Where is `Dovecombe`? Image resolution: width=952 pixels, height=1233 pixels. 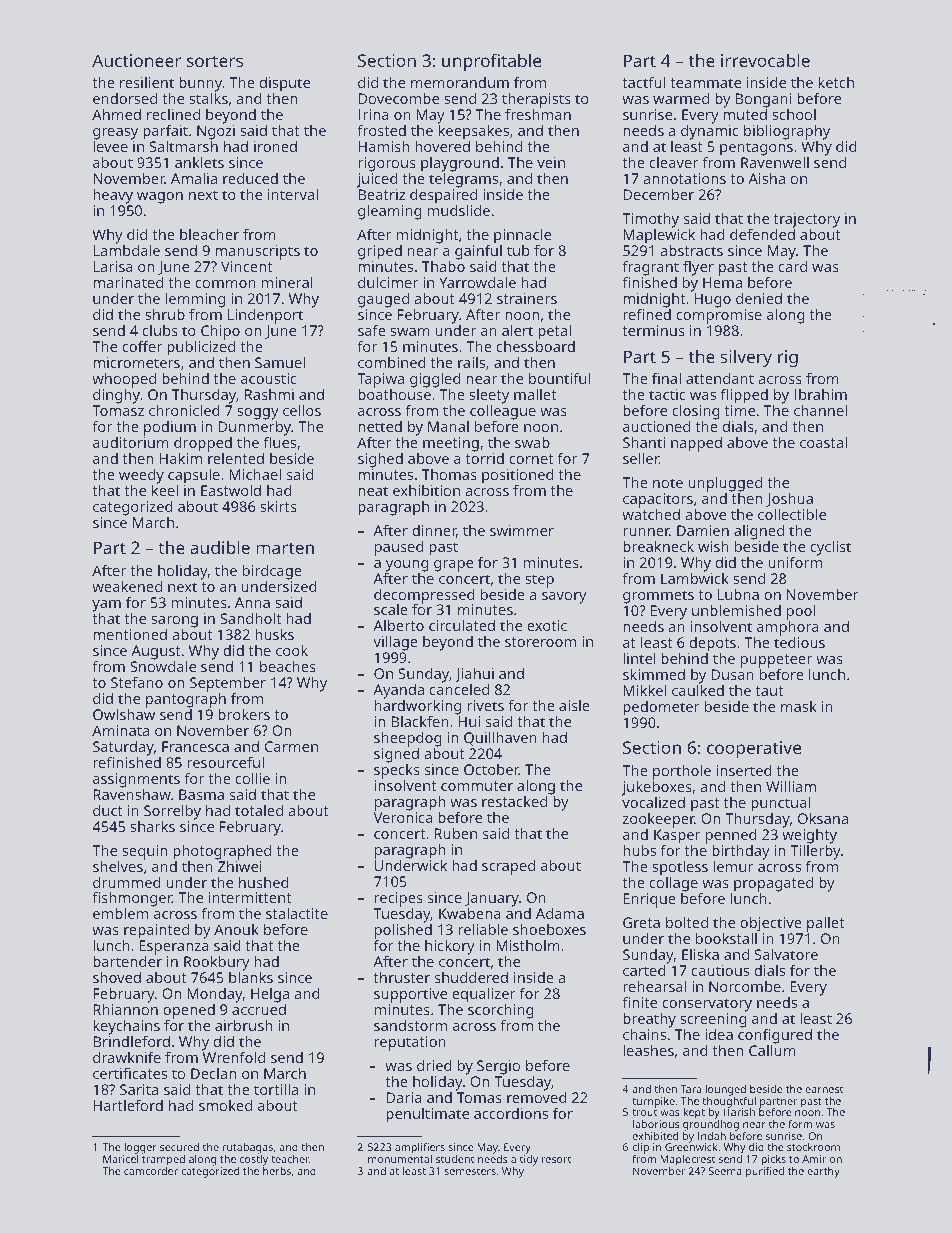 Dovecombe is located at coordinates (398, 98).
